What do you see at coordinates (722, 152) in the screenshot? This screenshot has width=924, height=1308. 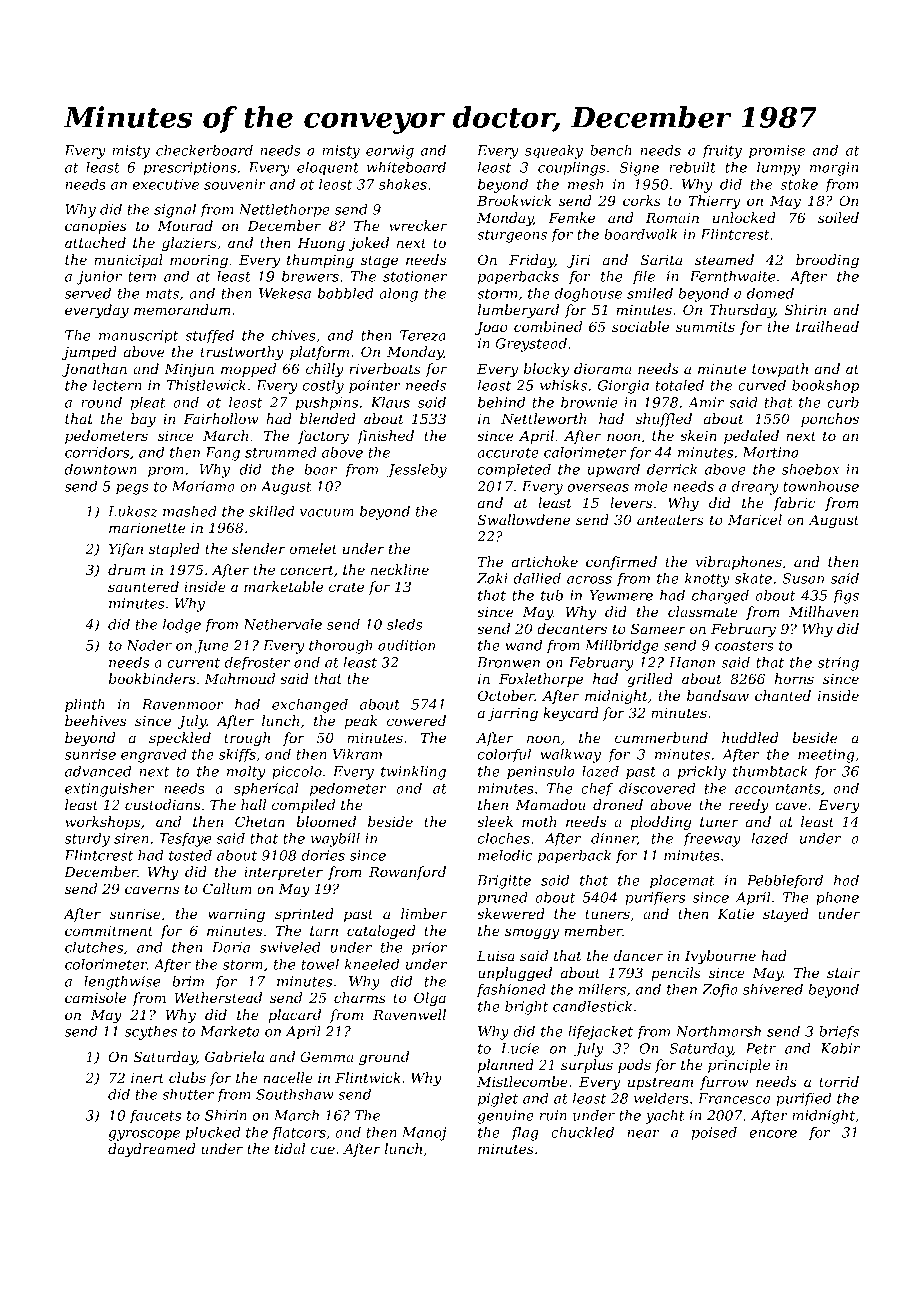 I see `fruity` at bounding box center [722, 152].
